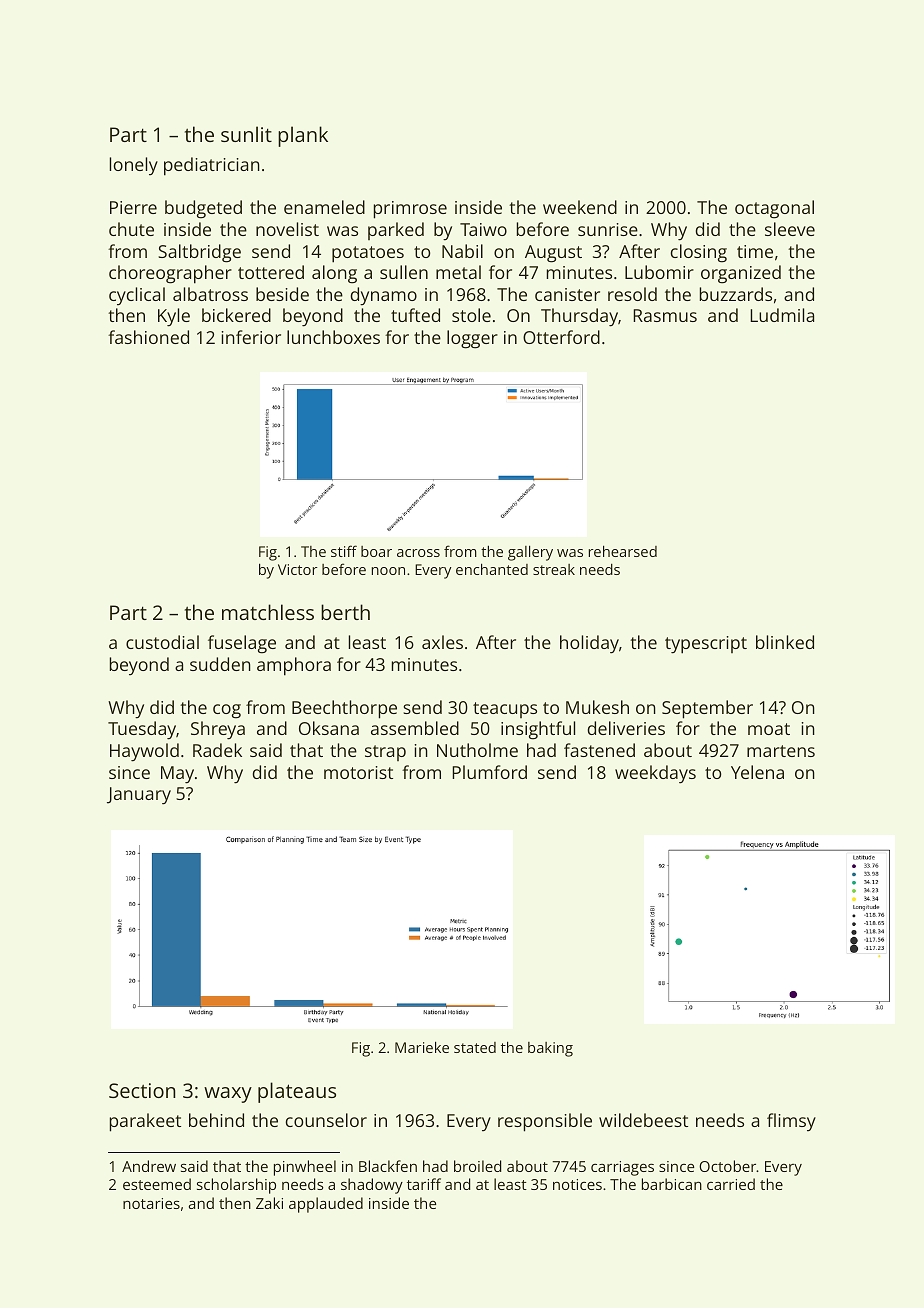  I want to click on cyclical, so click(137, 296).
